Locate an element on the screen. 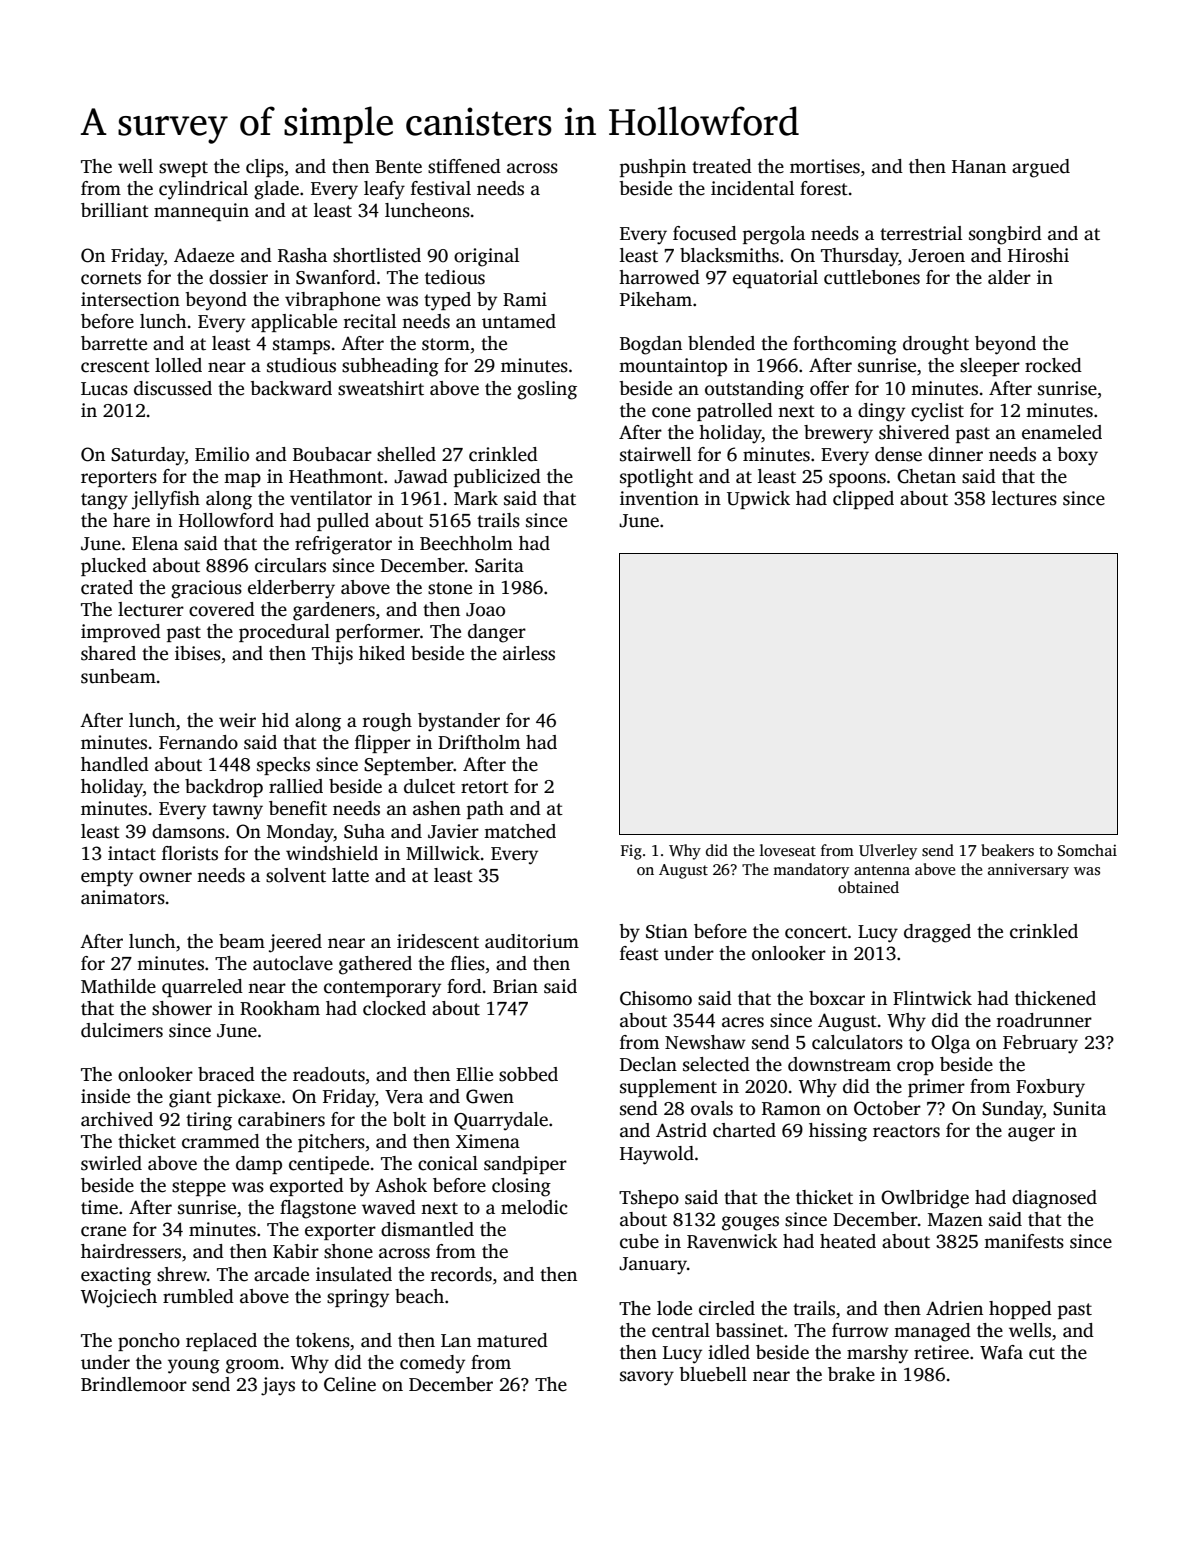 This screenshot has height=1551, width=1199. Astrid is located at coordinates (681, 1130).
